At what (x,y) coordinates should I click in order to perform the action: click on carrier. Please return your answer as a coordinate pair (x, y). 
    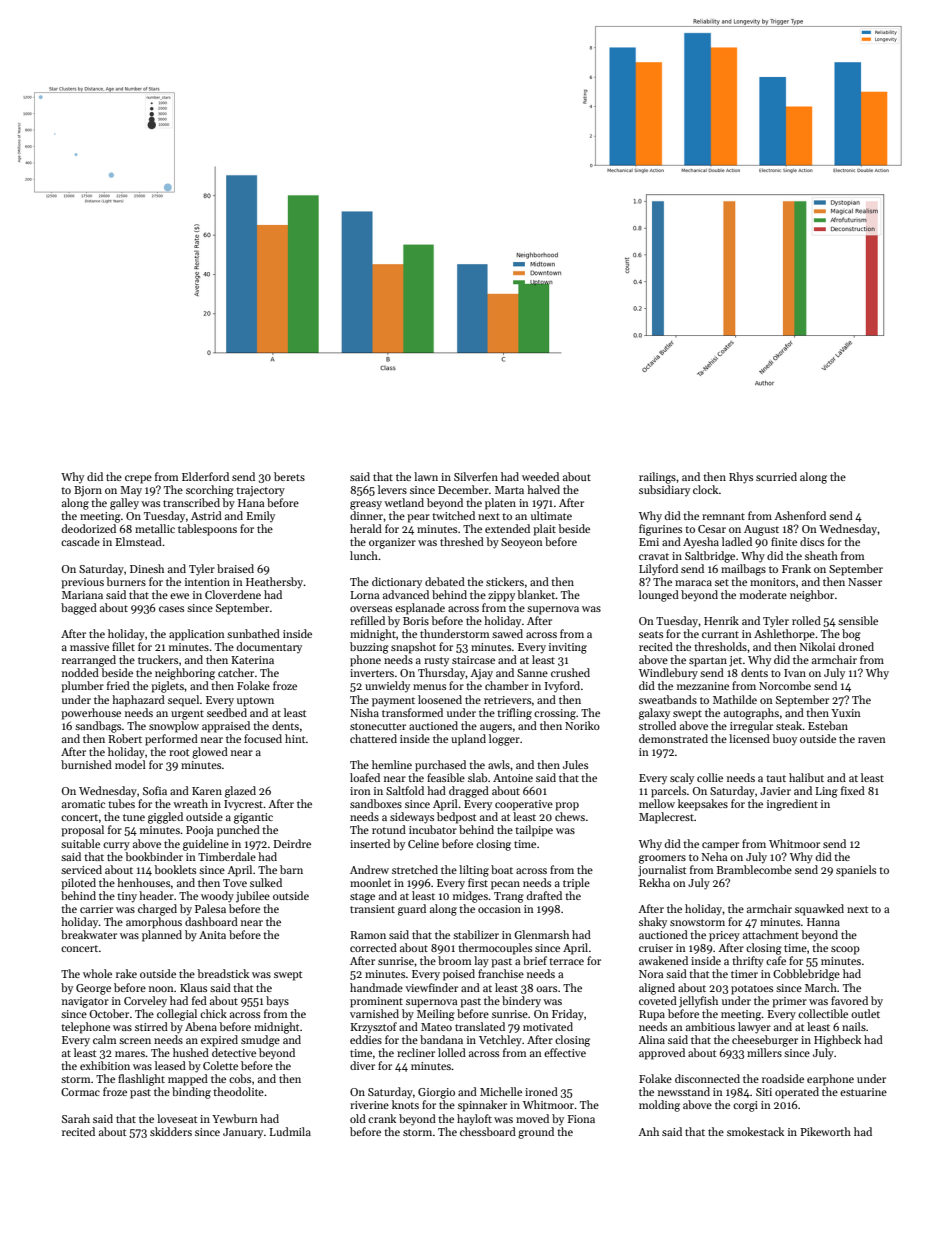
    Looking at the image, I should click on (96, 909).
